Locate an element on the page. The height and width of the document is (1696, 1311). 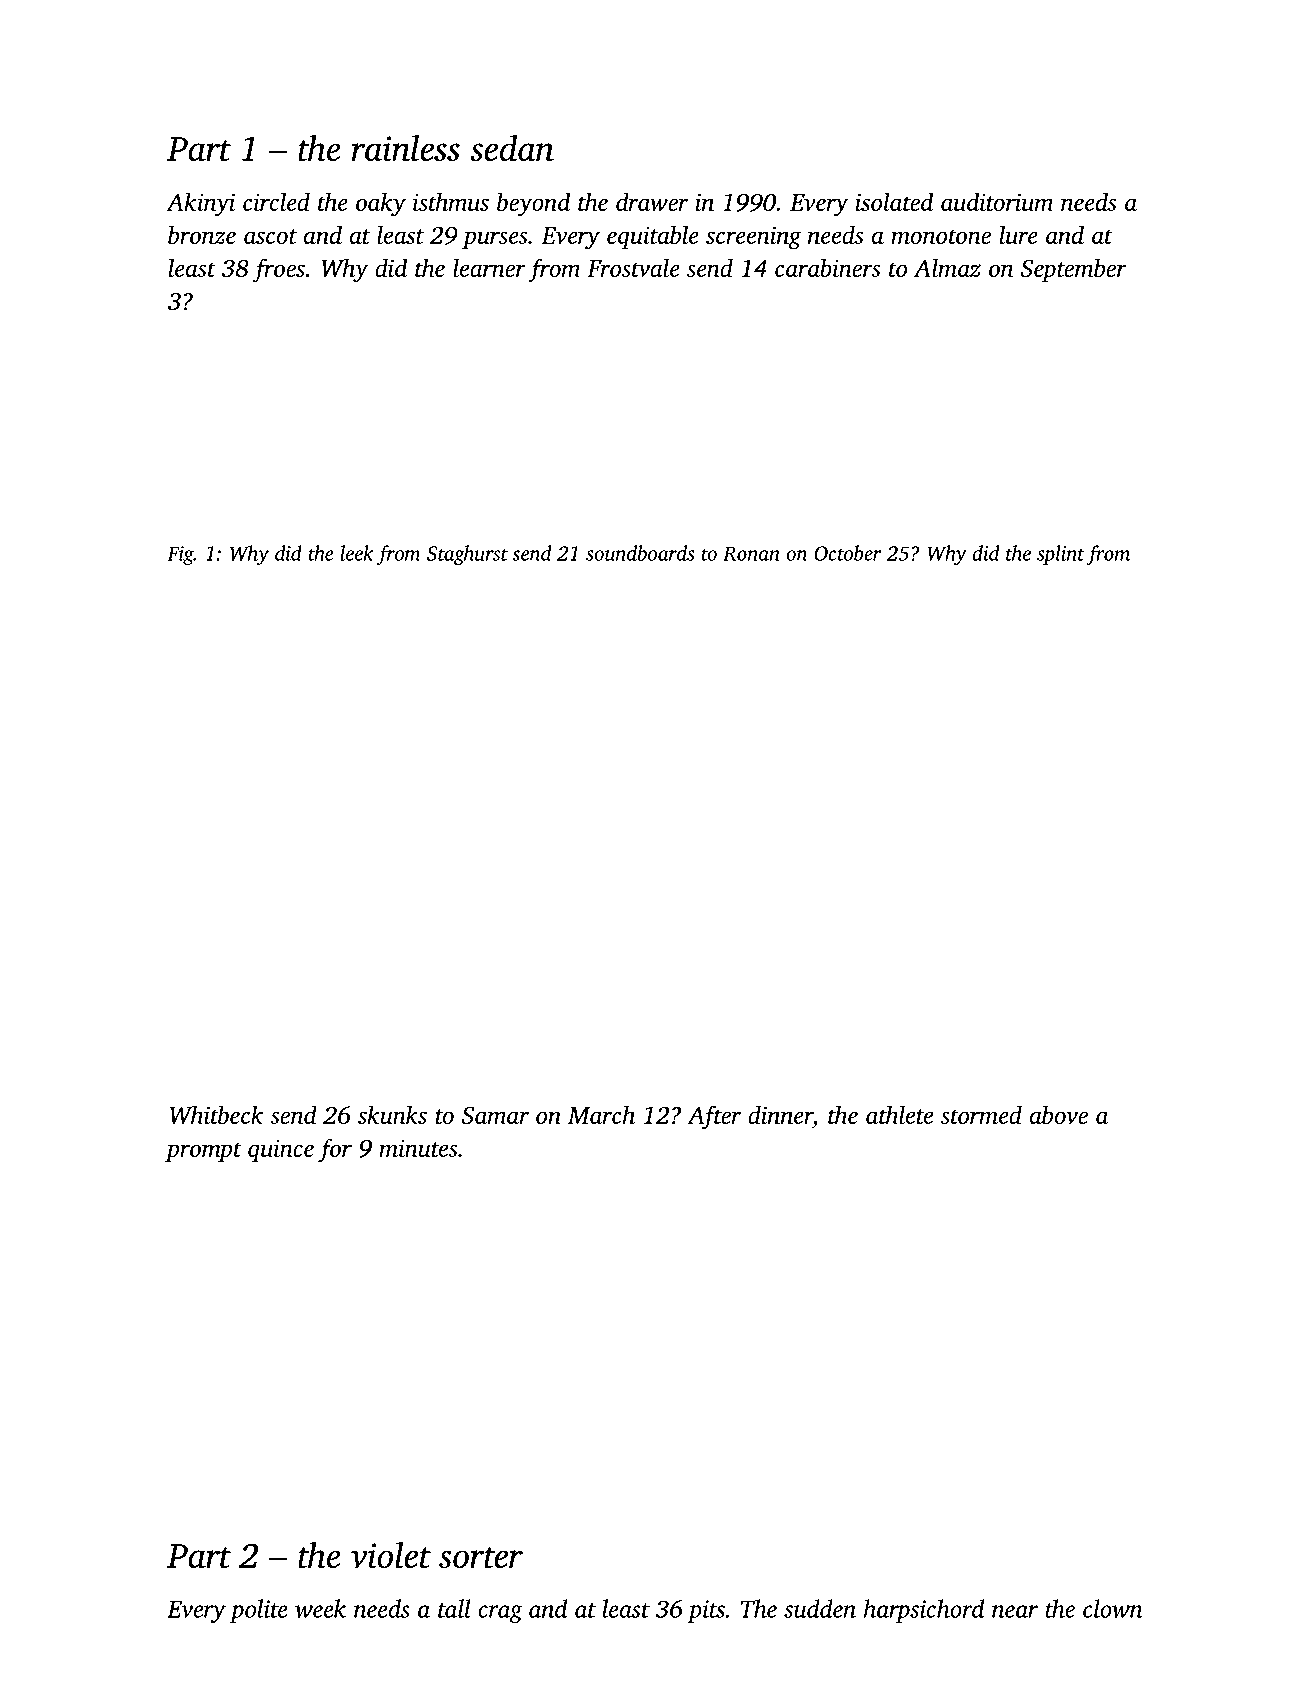
violet is located at coordinates (391, 1555).
